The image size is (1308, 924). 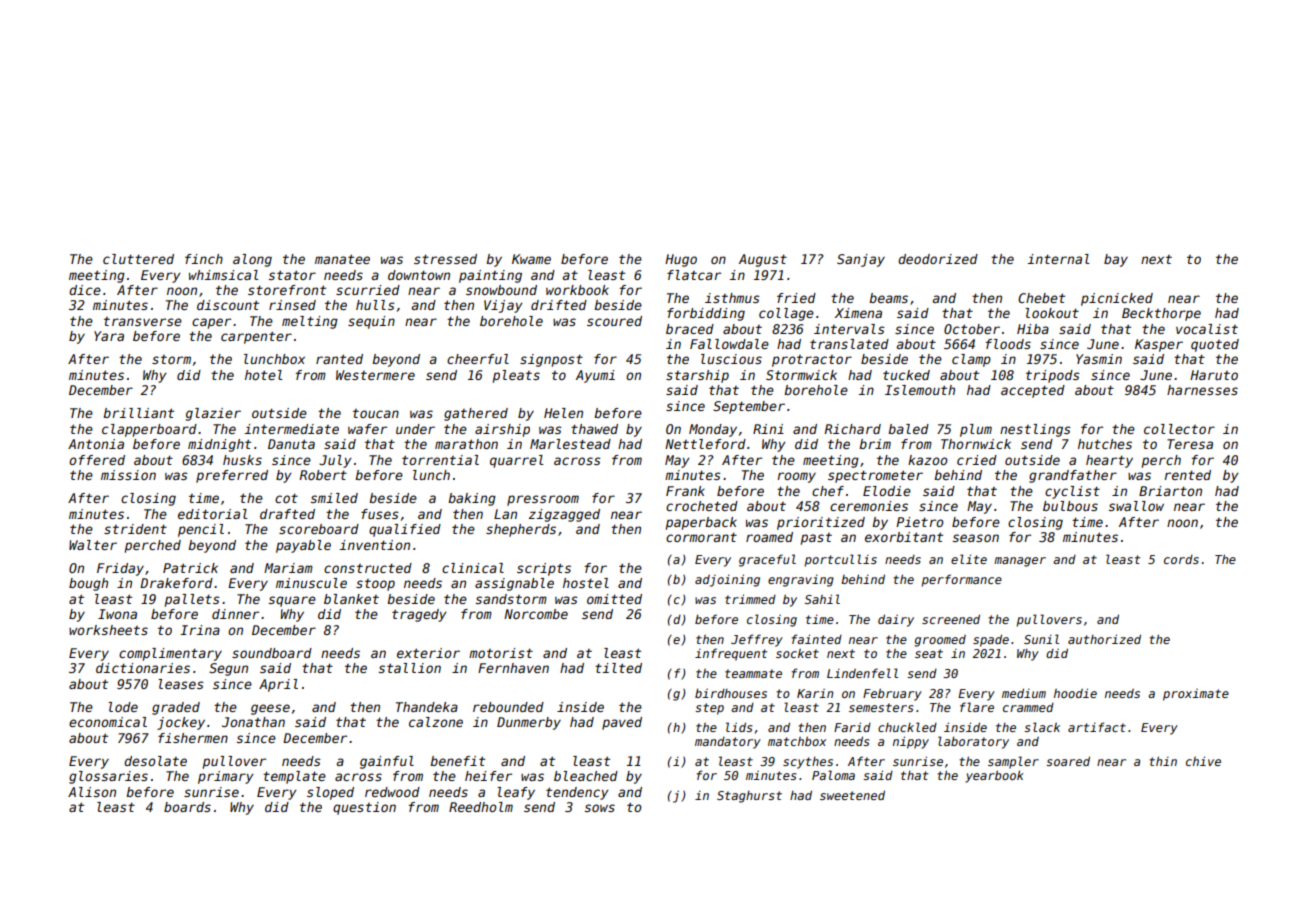 What do you see at coordinates (536, 614) in the screenshot?
I see `Norcombe` at bounding box center [536, 614].
